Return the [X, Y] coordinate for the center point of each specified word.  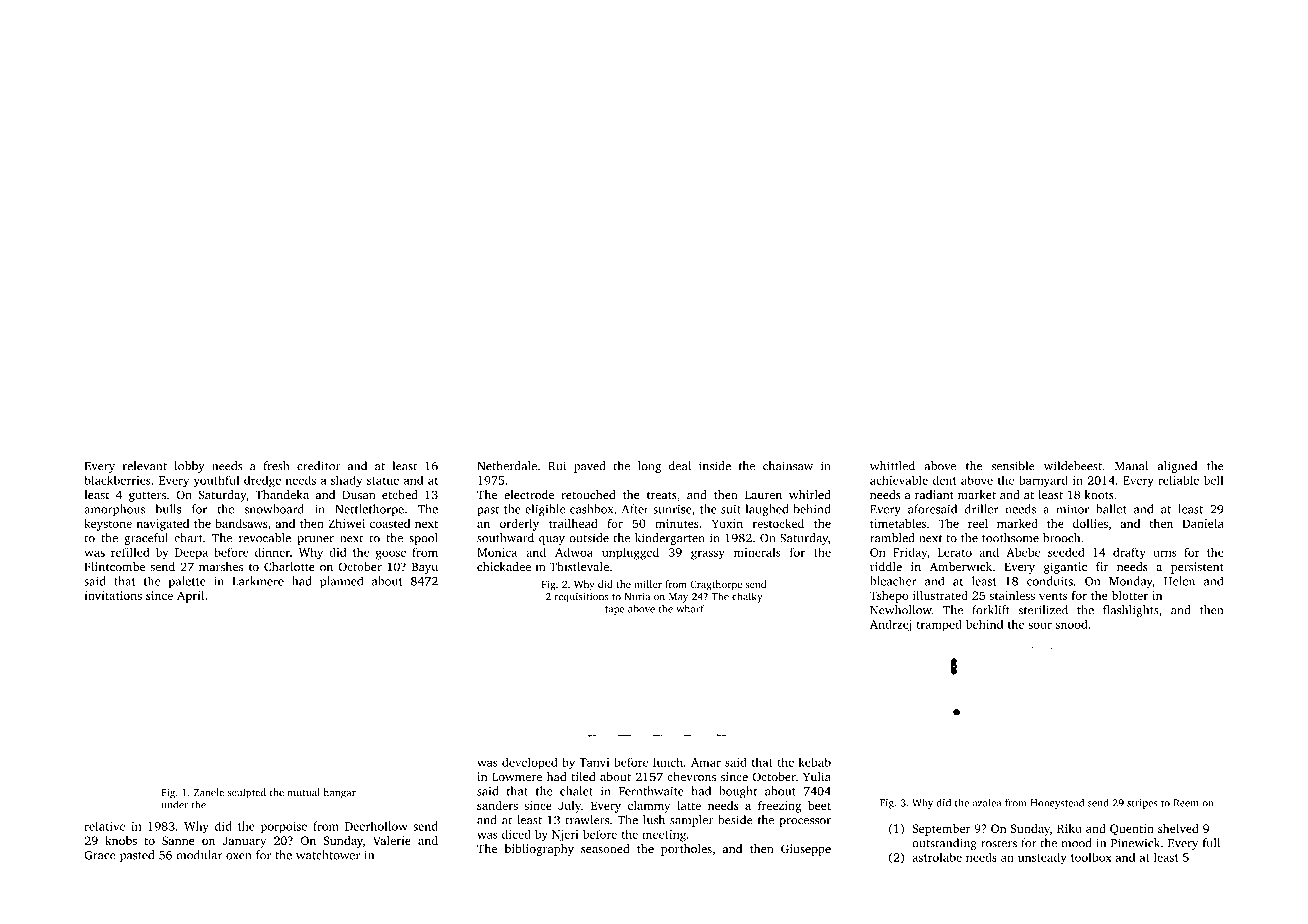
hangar [340, 793]
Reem [1186, 803]
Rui [557, 466]
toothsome [1010, 538]
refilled [130, 552]
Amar [706, 762]
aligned [1177, 467]
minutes [677, 523]
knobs [121, 840]
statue [383, 481]
